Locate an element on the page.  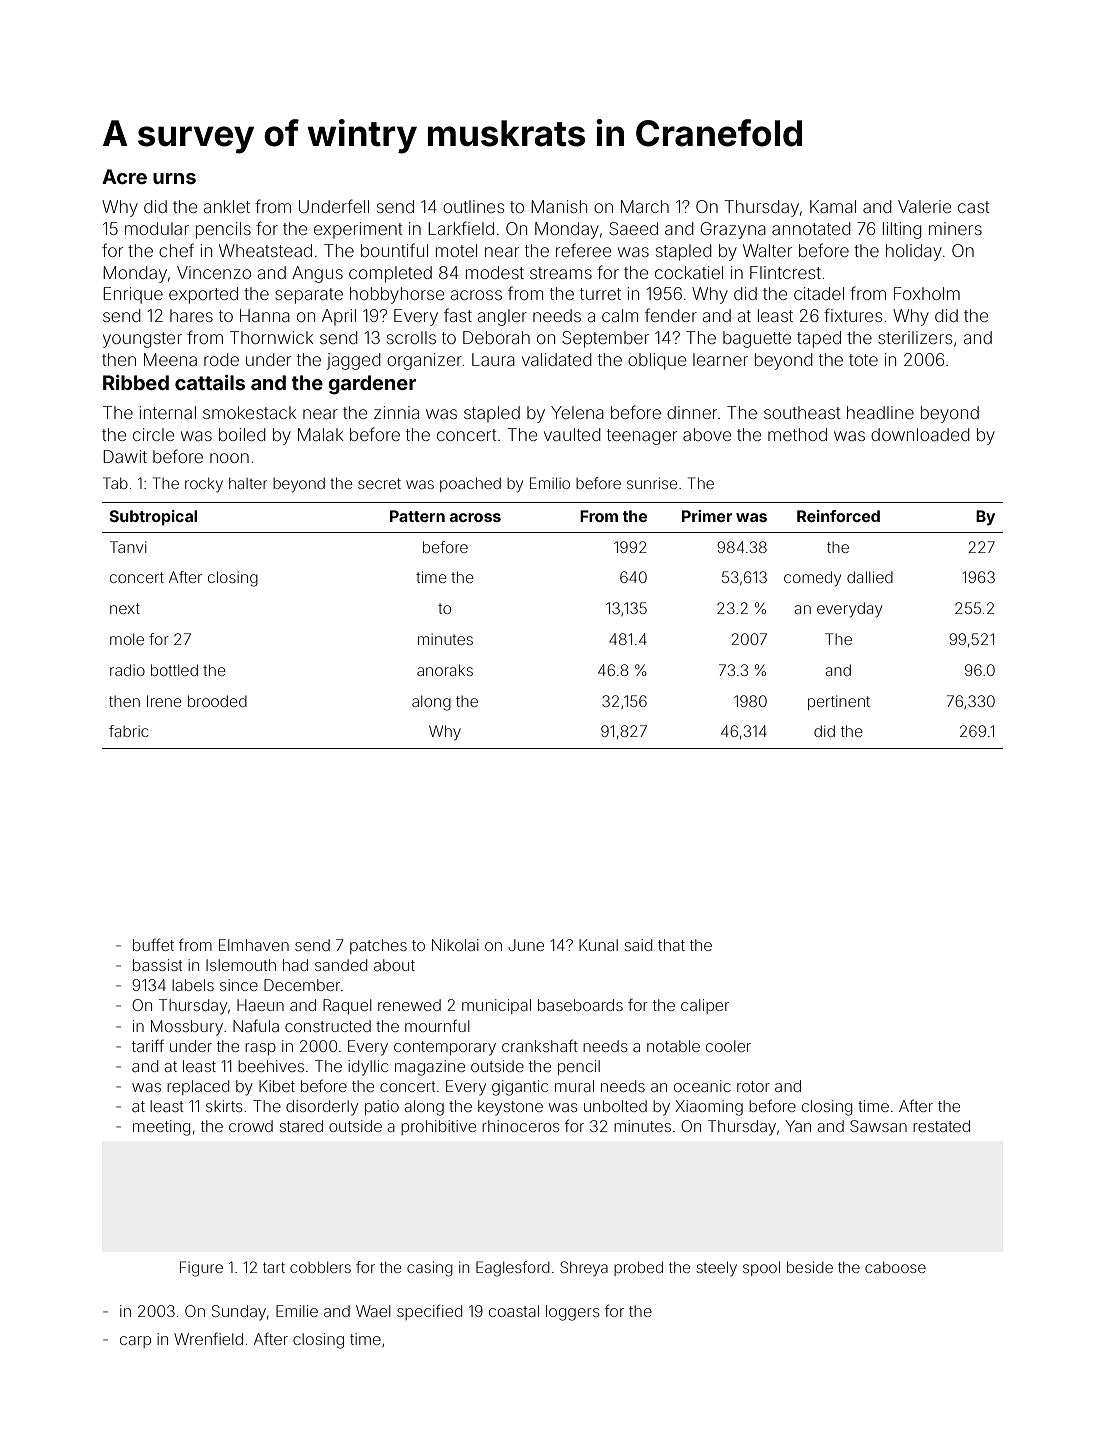
Wael is located at coordinates (373, 1311).
